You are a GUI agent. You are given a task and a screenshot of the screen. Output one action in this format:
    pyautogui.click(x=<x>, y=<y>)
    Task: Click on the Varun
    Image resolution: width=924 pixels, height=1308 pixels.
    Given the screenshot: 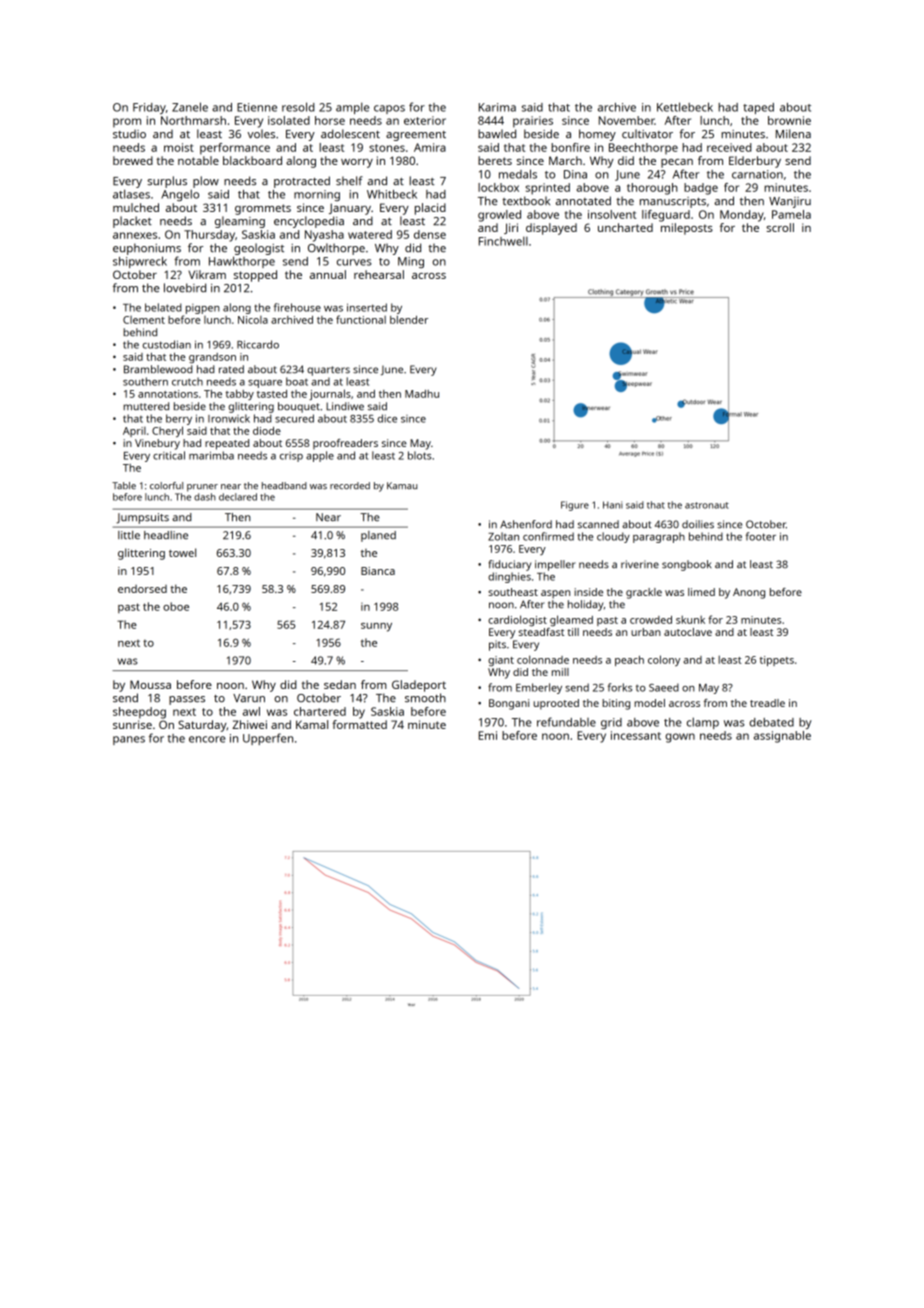 What is the action you would take?
    pyautogui.click(x=249, y=698)
